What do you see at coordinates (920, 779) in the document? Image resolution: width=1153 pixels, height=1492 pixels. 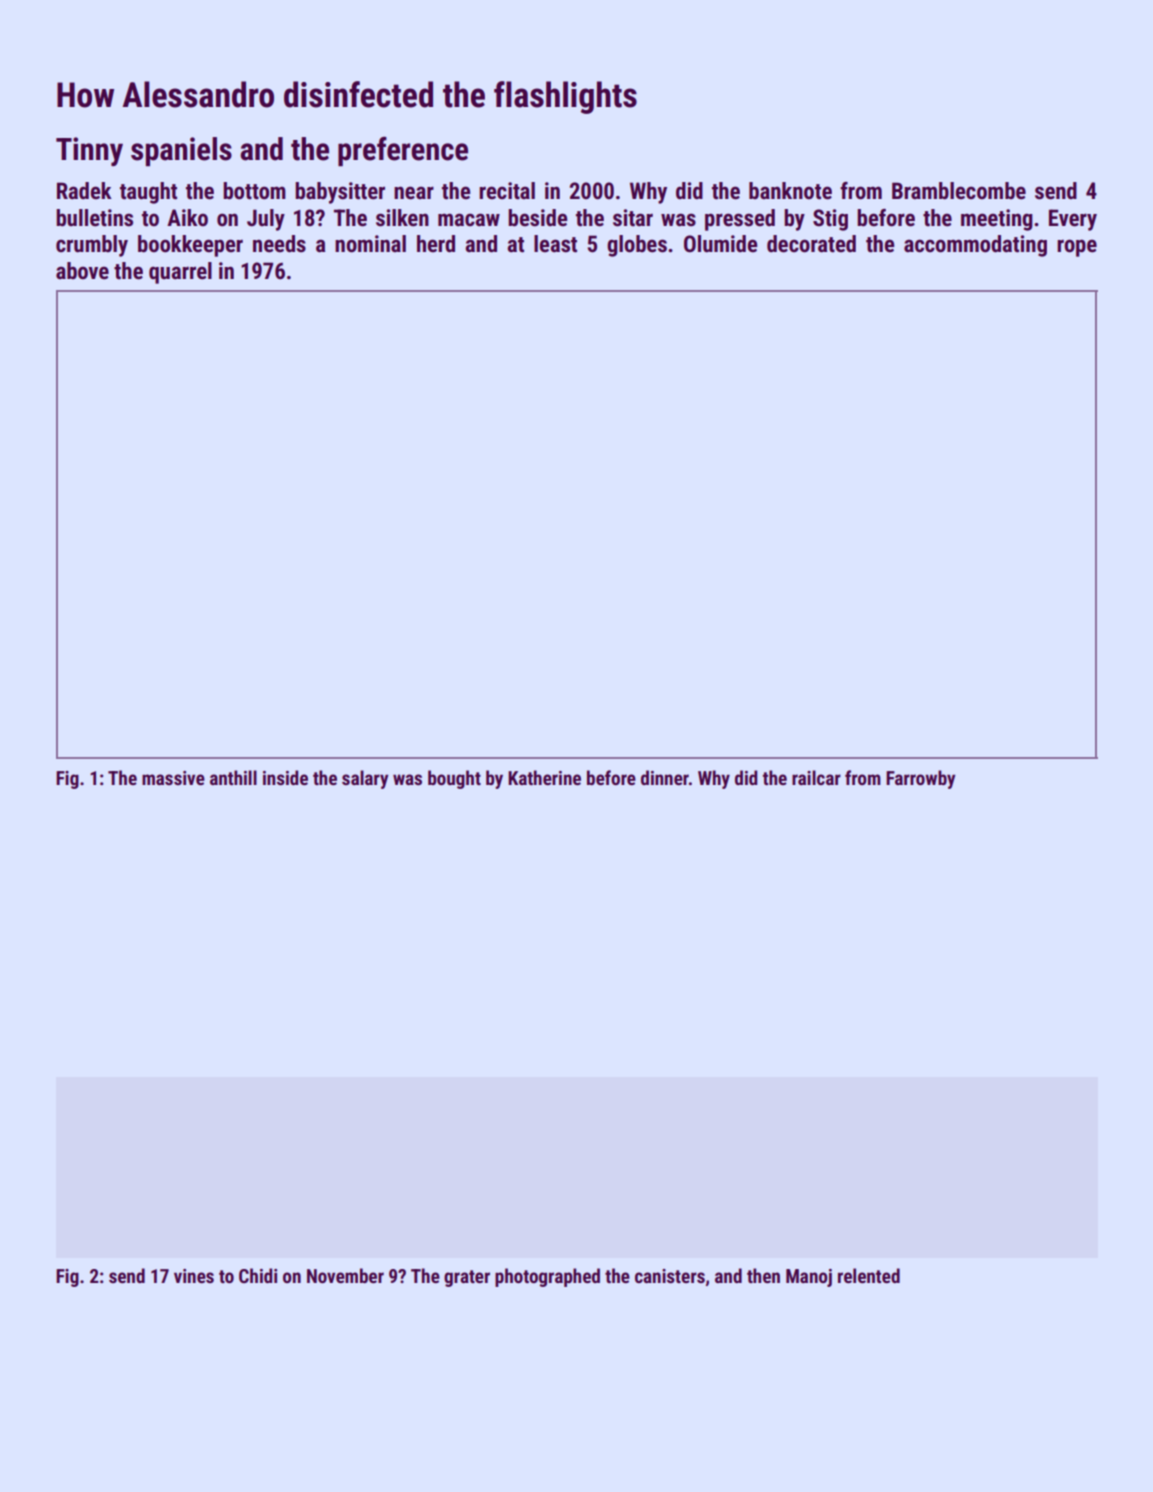 I see `Farrowby` at bounding box center [920, 779].
